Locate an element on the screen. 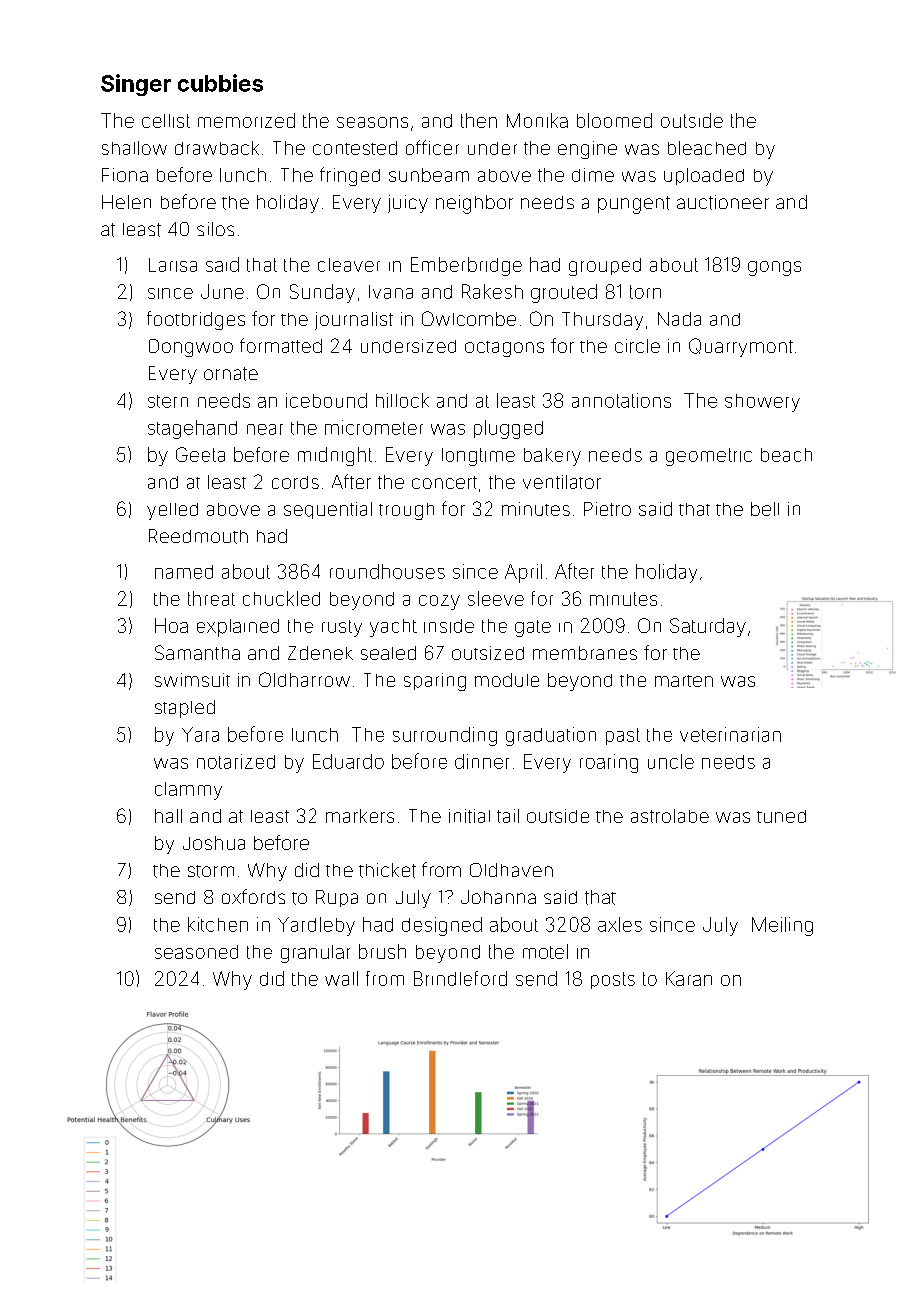 The width and height of the screenshot is (924, 1311). ornate is located at coordinates (231, 374).
